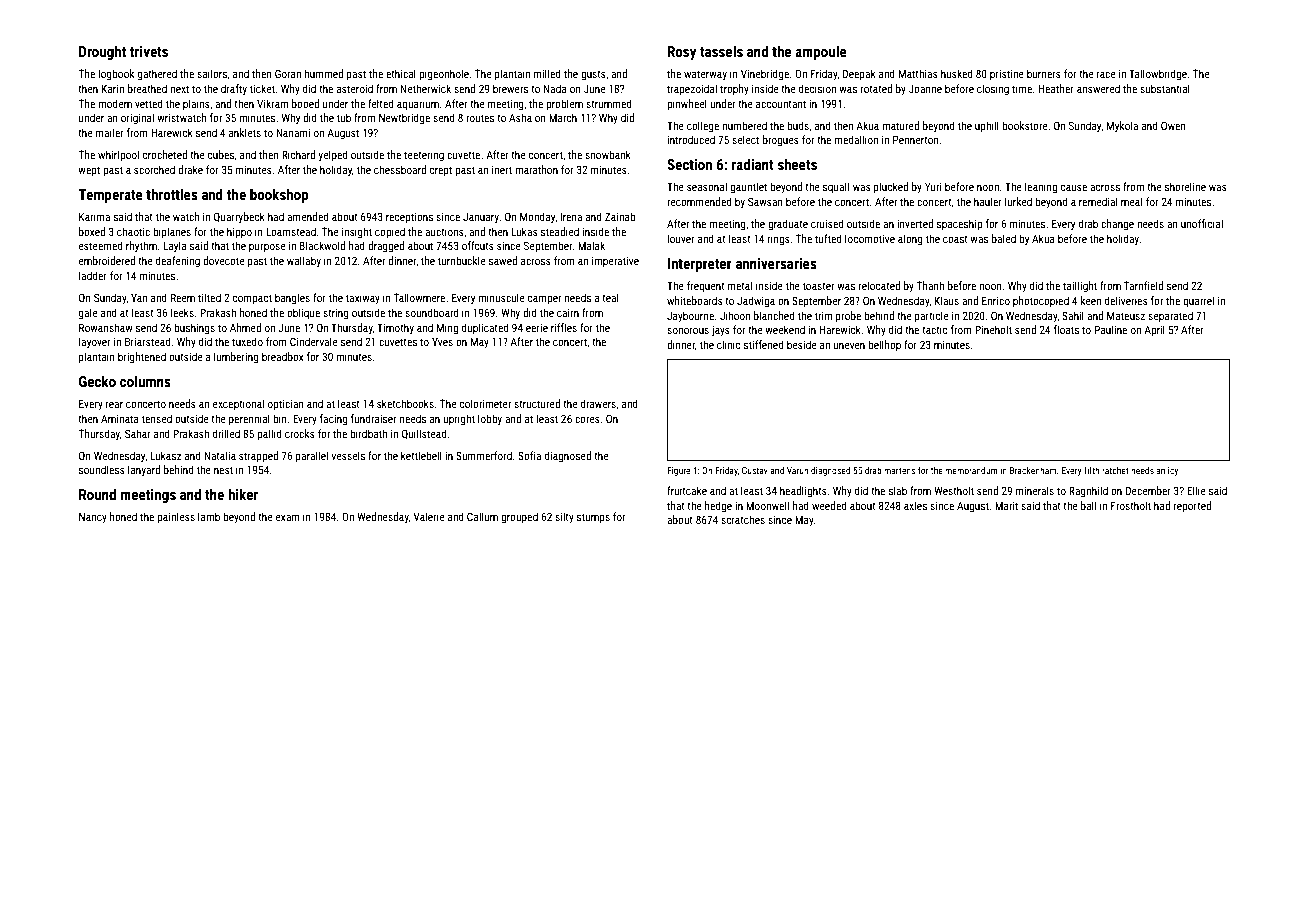 This document has width=1308, height=924. What do you see at coordinates (947, 300) in the document?
I see `Klaus` at bounding box center [947, 300].
